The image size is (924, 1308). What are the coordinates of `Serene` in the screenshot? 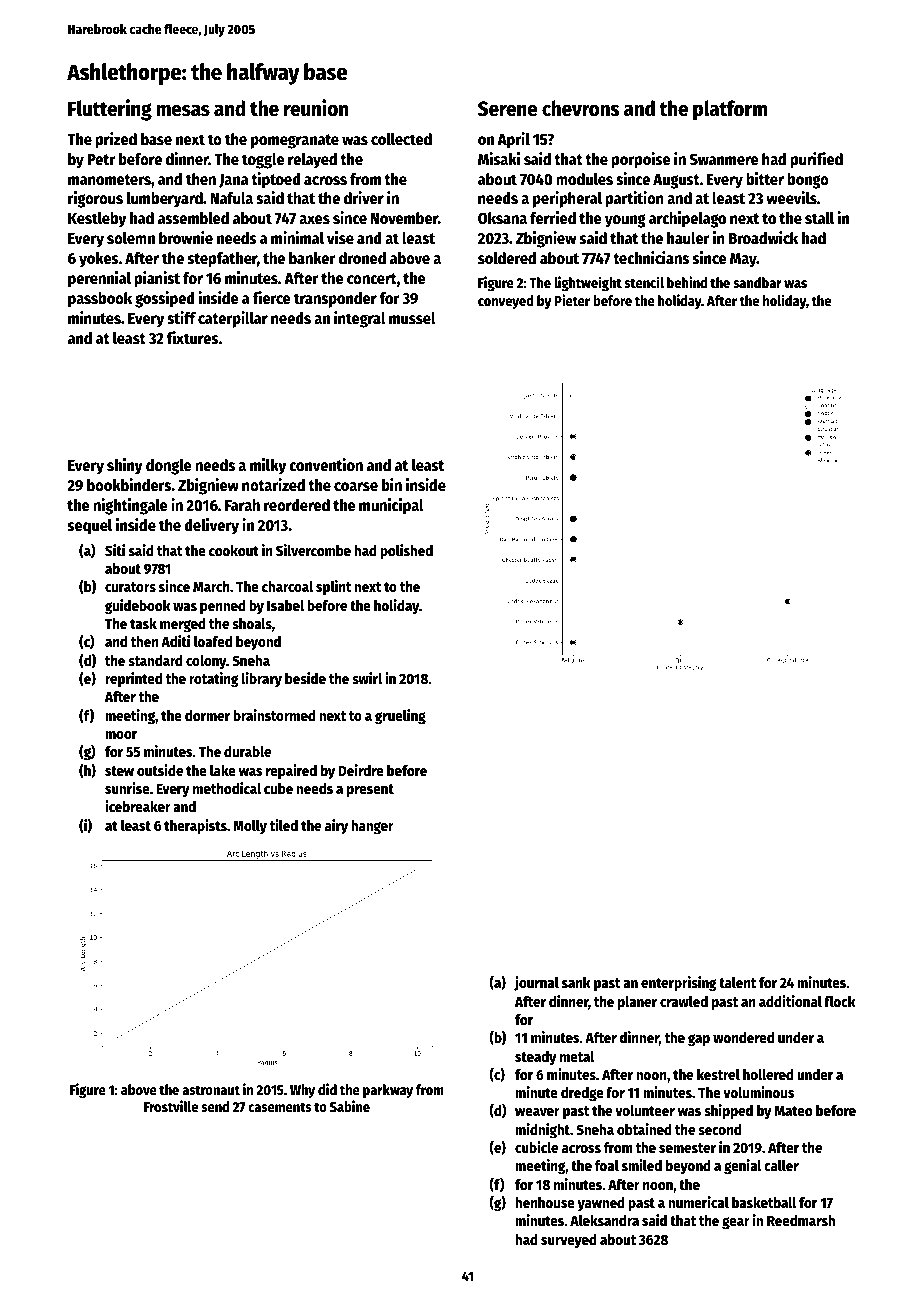 It's located at (508, 109).
